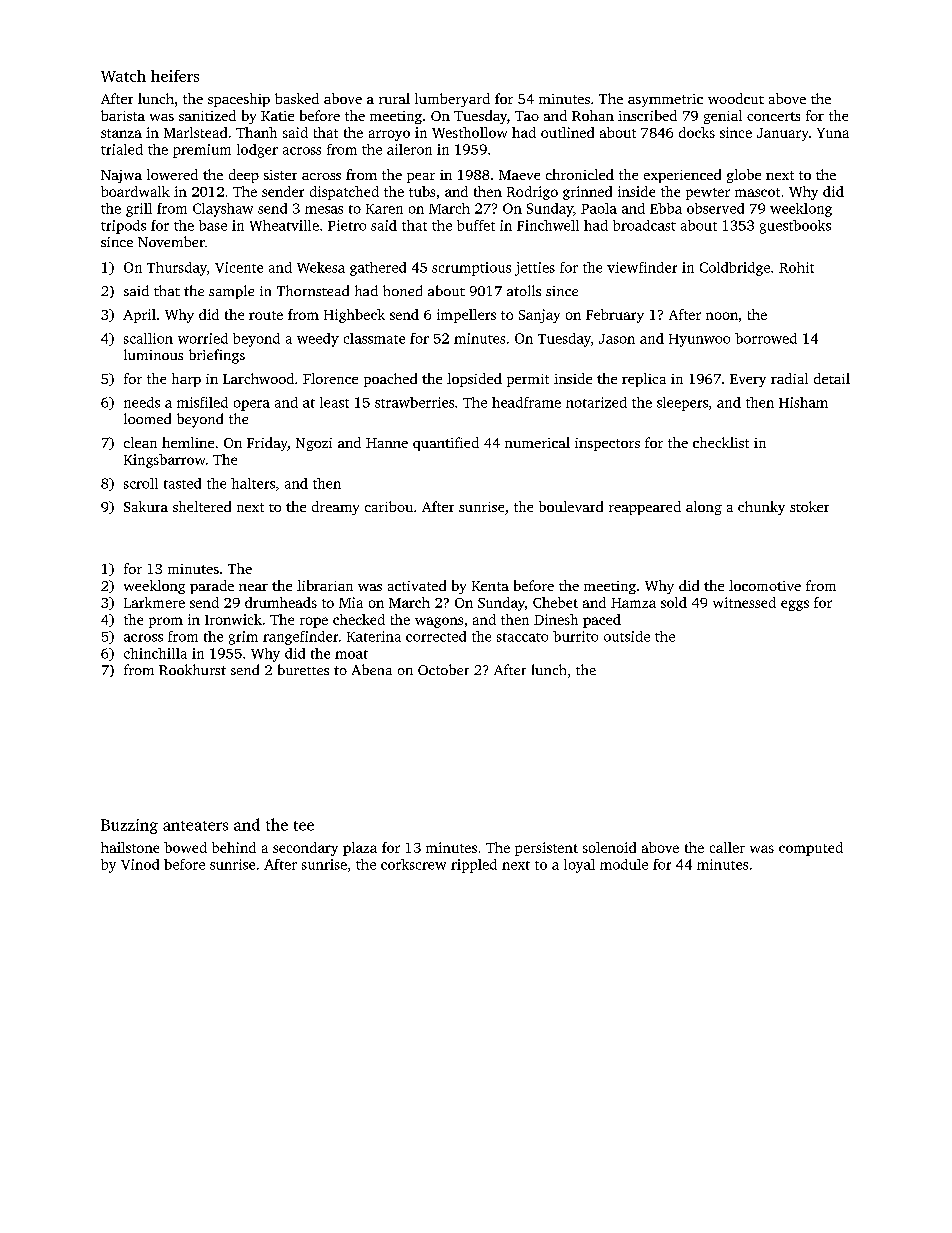 The height and width of the screenshot is (1233, 952). Describe the element at coordinates (682, 404) in the screenshot. I see `sleepers` at that location.
